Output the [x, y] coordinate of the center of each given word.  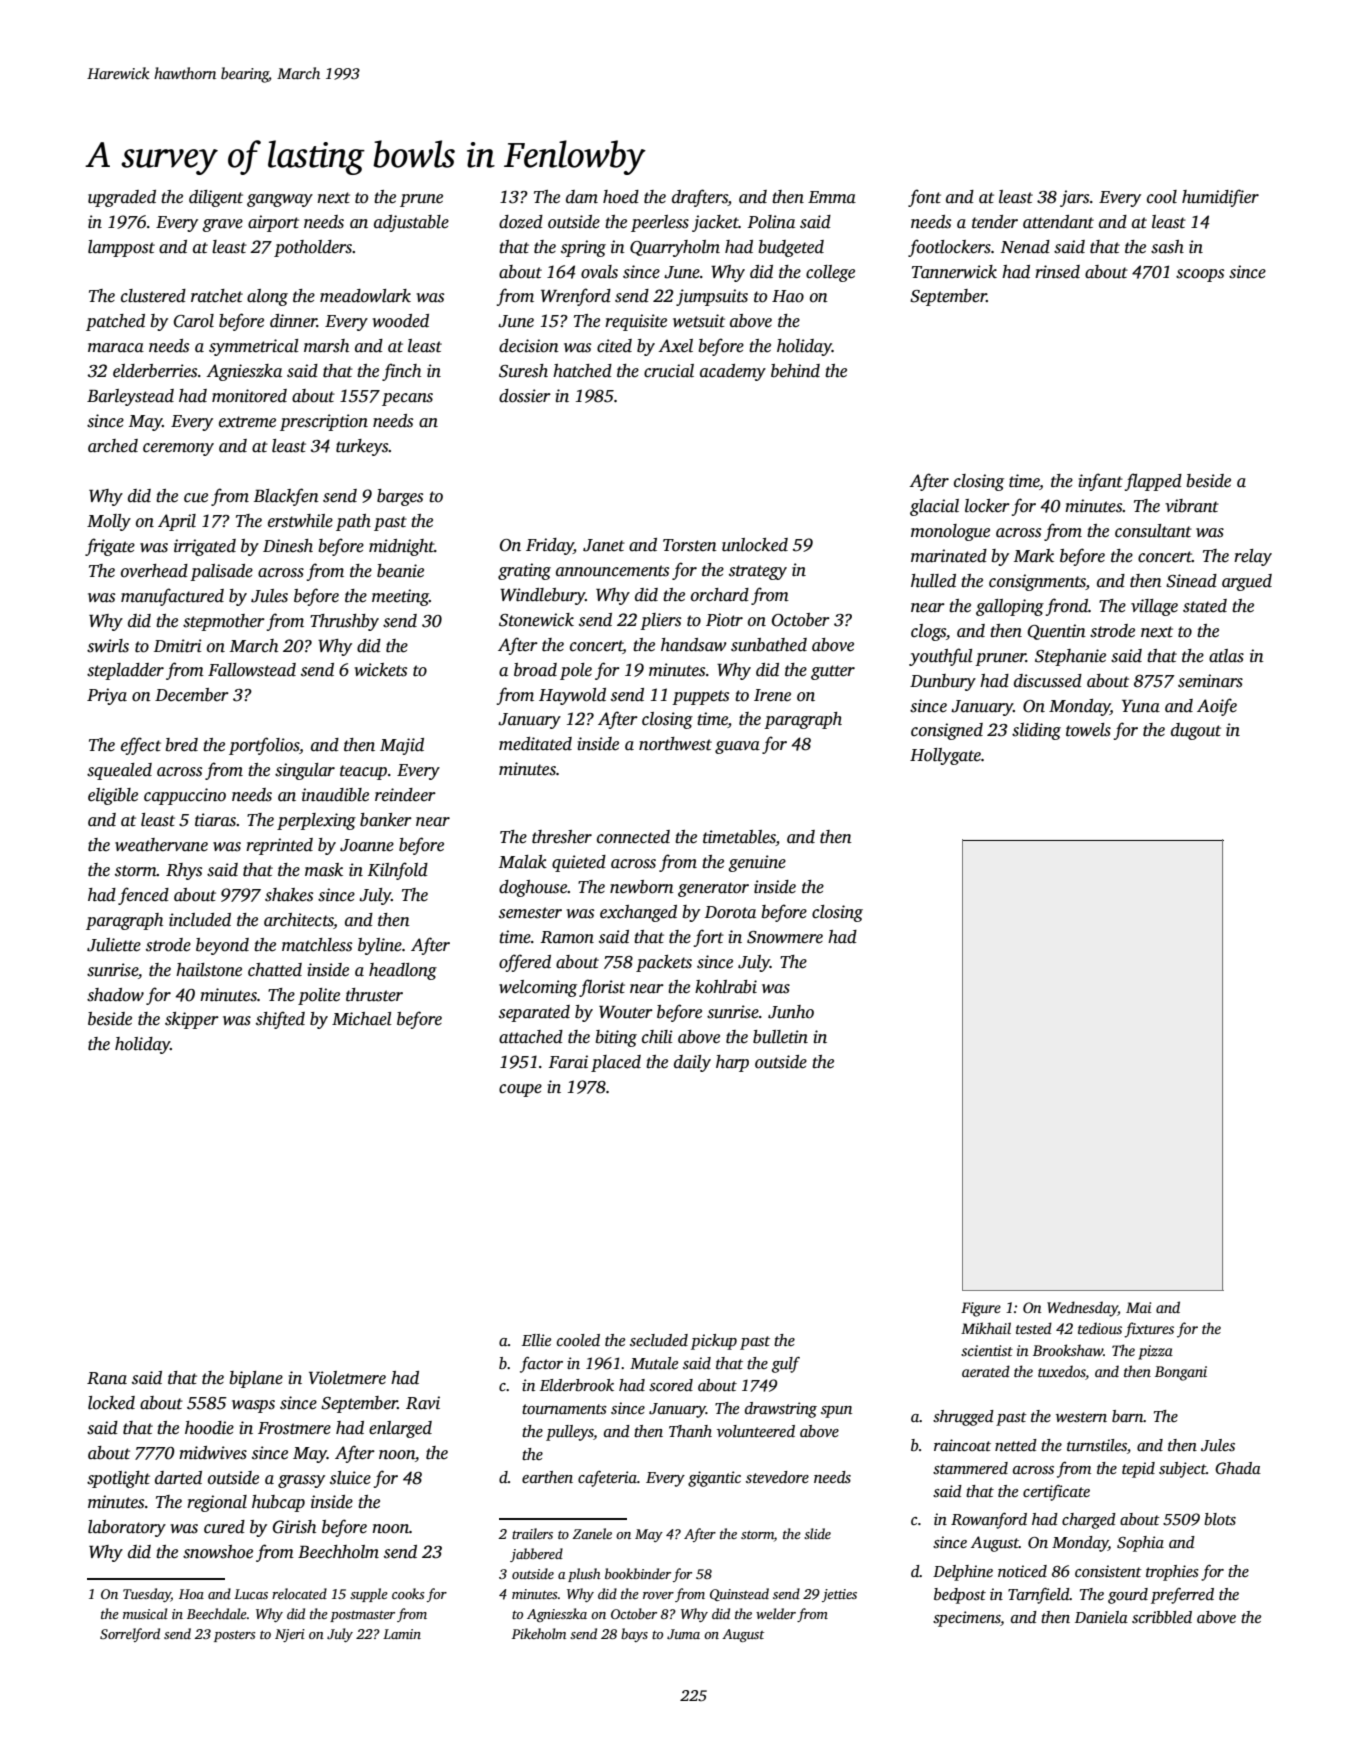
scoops [1200, 275]
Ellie [536, 1340]
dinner [293, 321]
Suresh [523, 371]
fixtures [1149, 1330]
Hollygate [945, 756]
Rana [107, 1378]
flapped [1153, 482]
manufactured [172, 597]
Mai [1139, 1307]
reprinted [279, 846]
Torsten [690, 545]
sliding [1036, 731]
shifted [280, 1020]
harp [732, 1063]
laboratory [127, 1528]
